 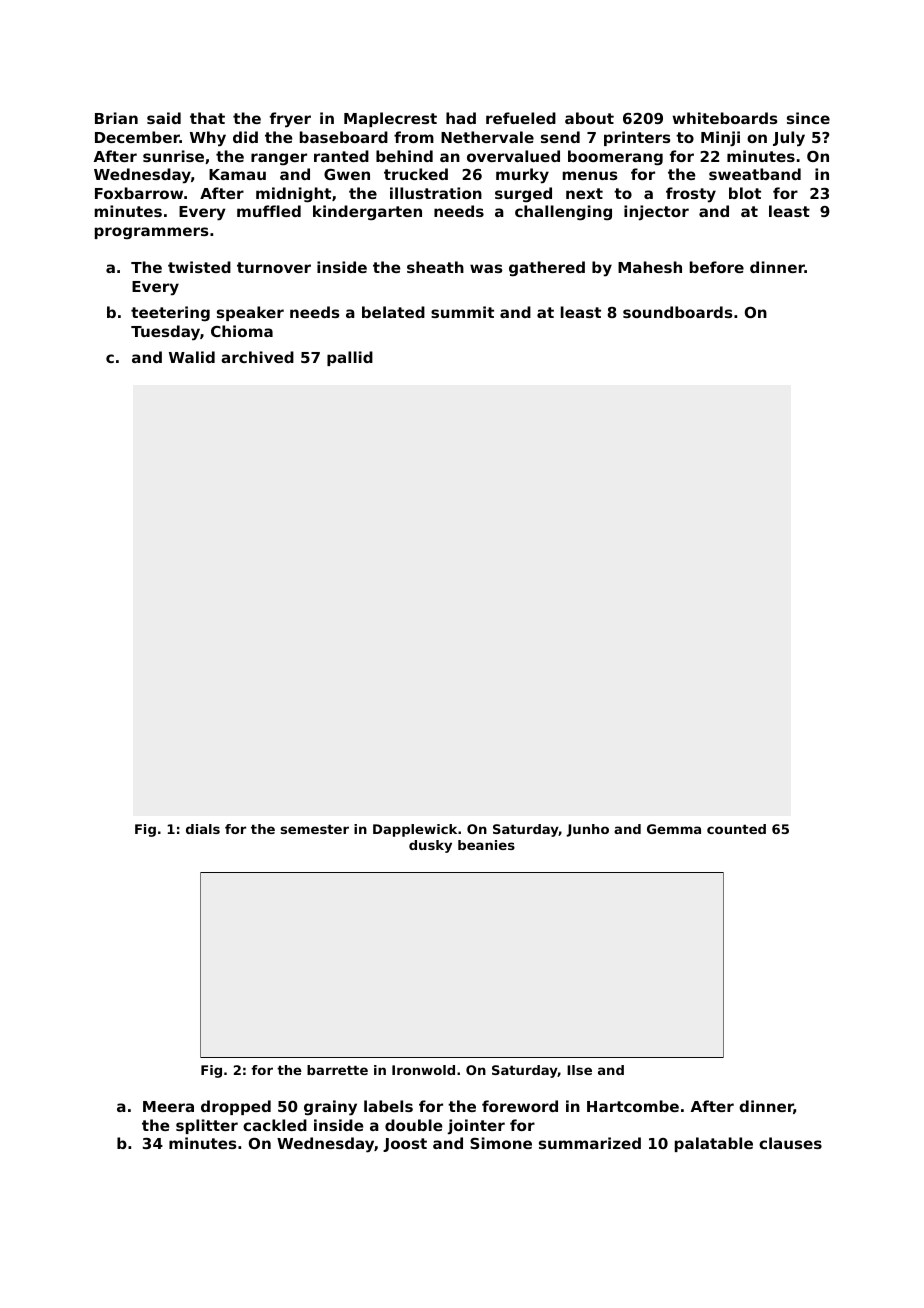 What do you see at coordinates (192, 357) in the document?
I see `Walid` at bounding box center [192, 357].
